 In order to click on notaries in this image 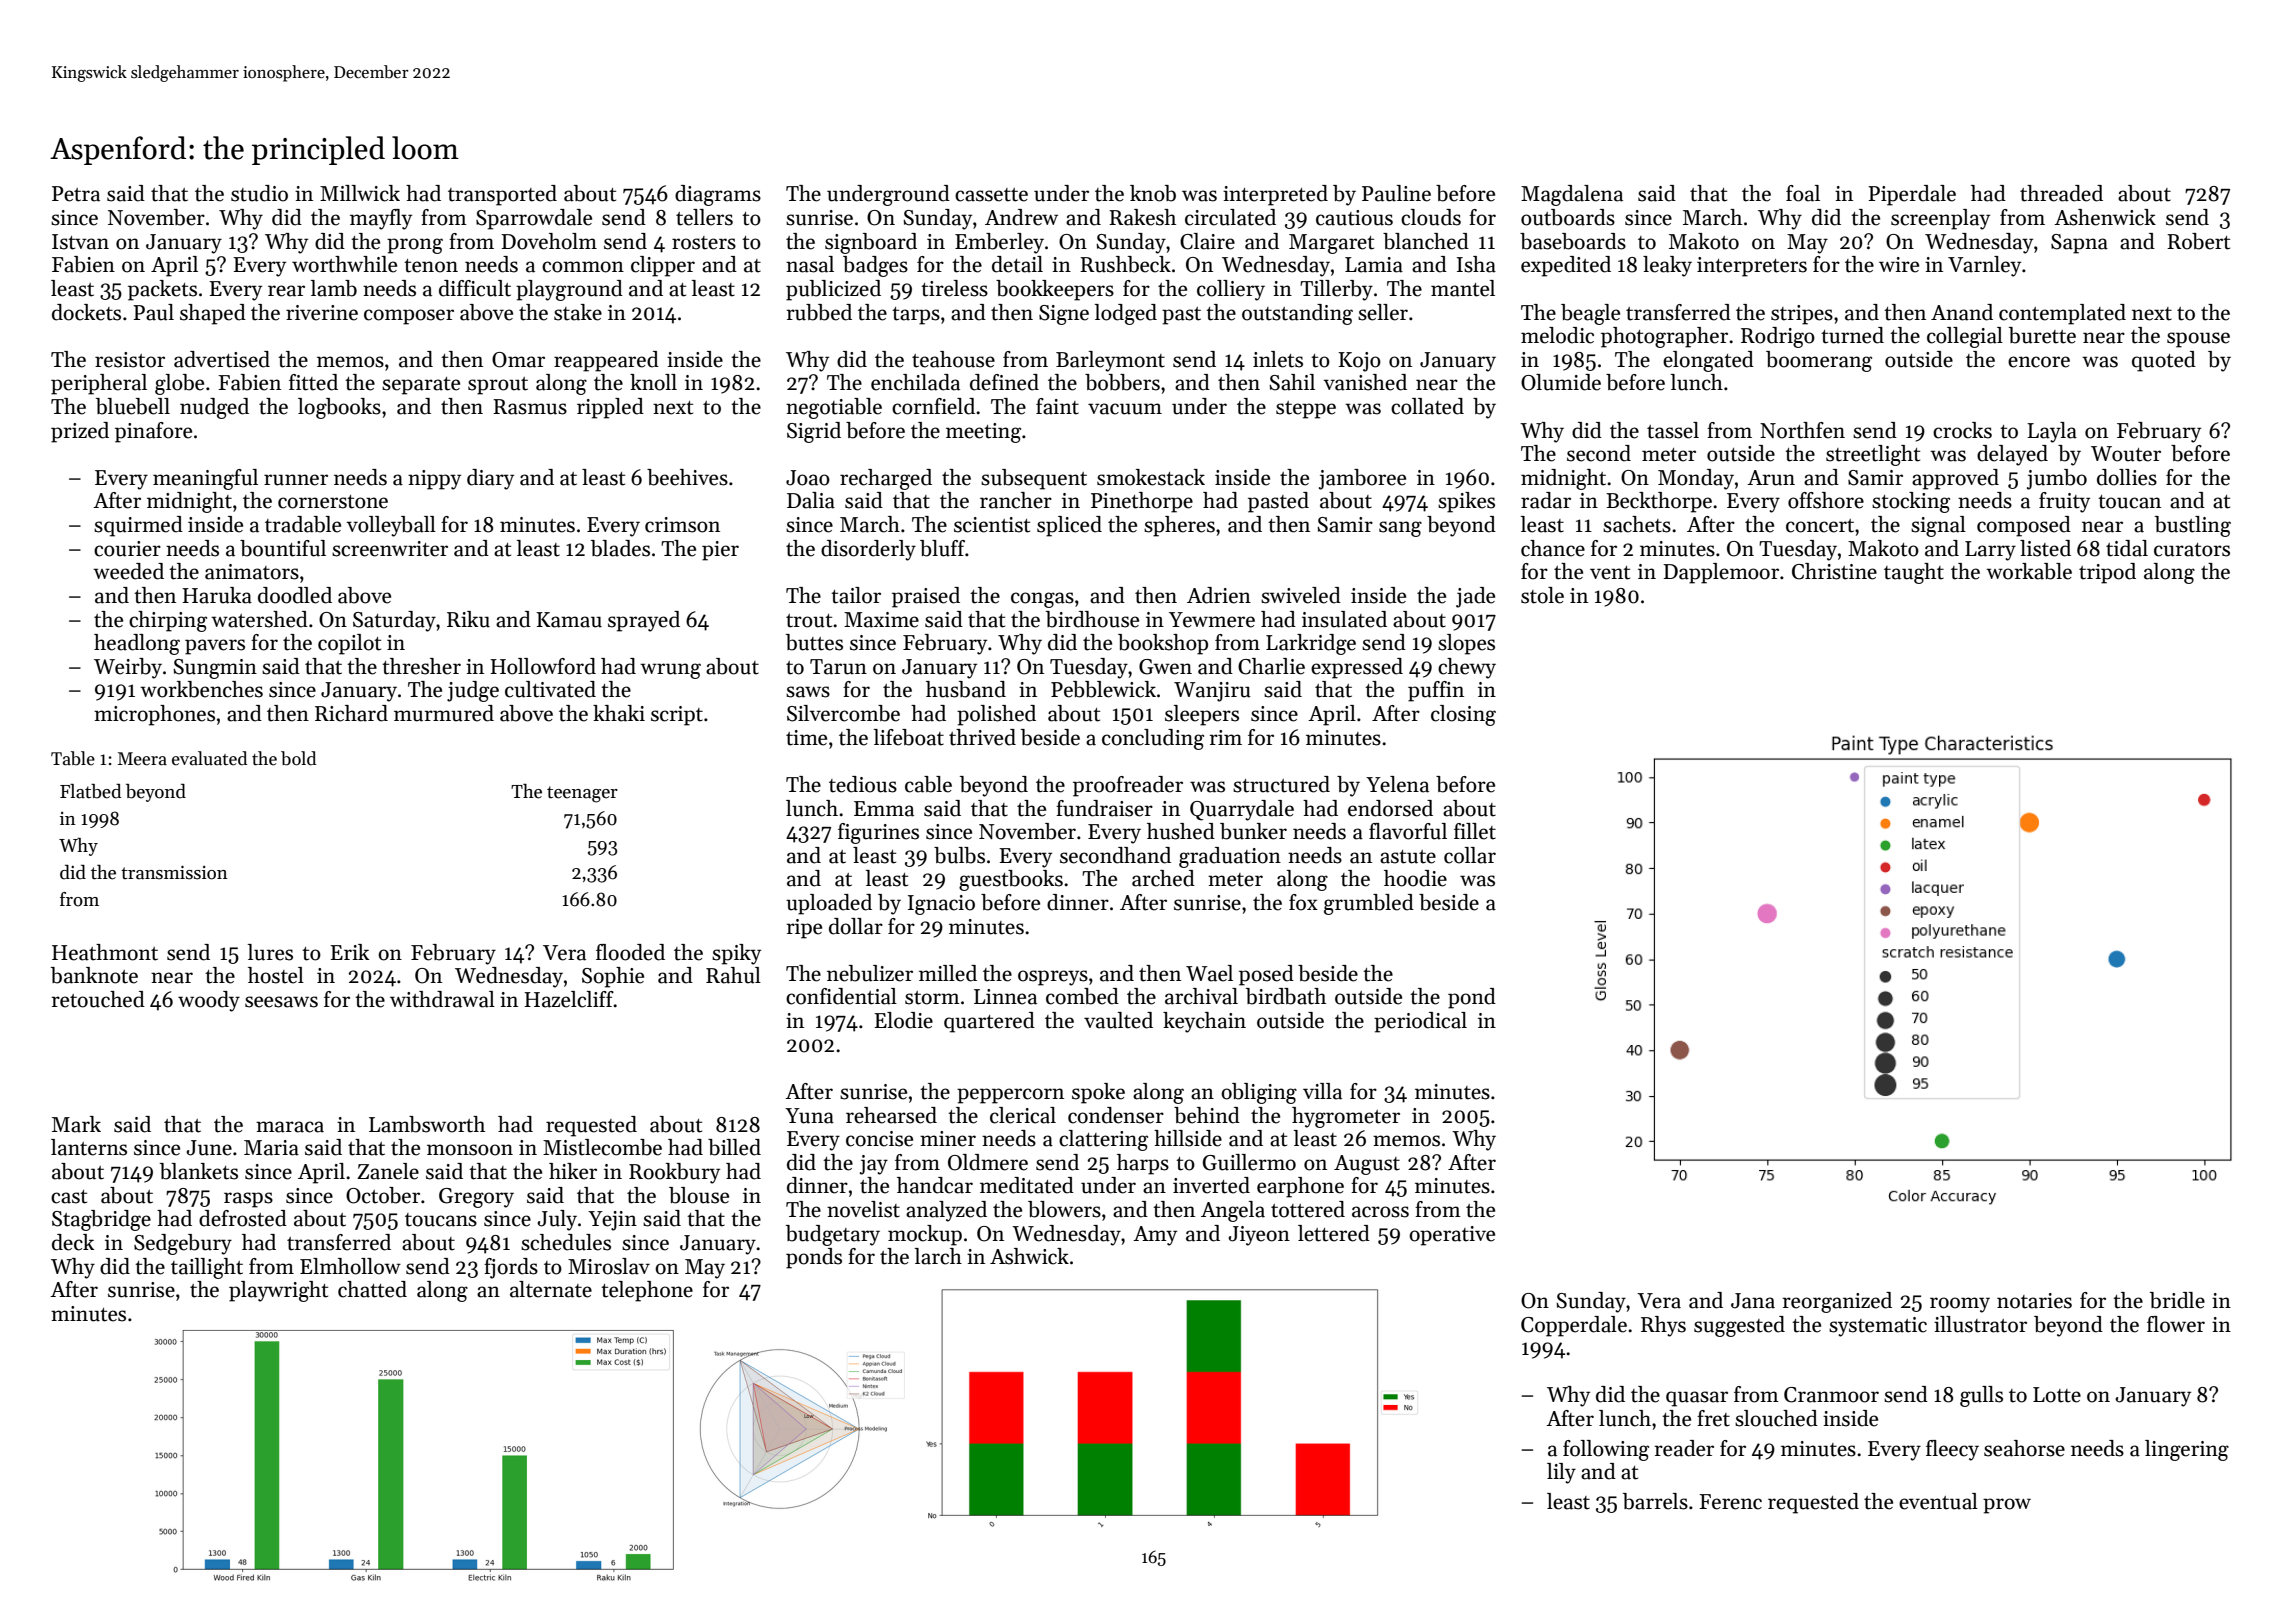, I will do `click(2034, 1301)`.
